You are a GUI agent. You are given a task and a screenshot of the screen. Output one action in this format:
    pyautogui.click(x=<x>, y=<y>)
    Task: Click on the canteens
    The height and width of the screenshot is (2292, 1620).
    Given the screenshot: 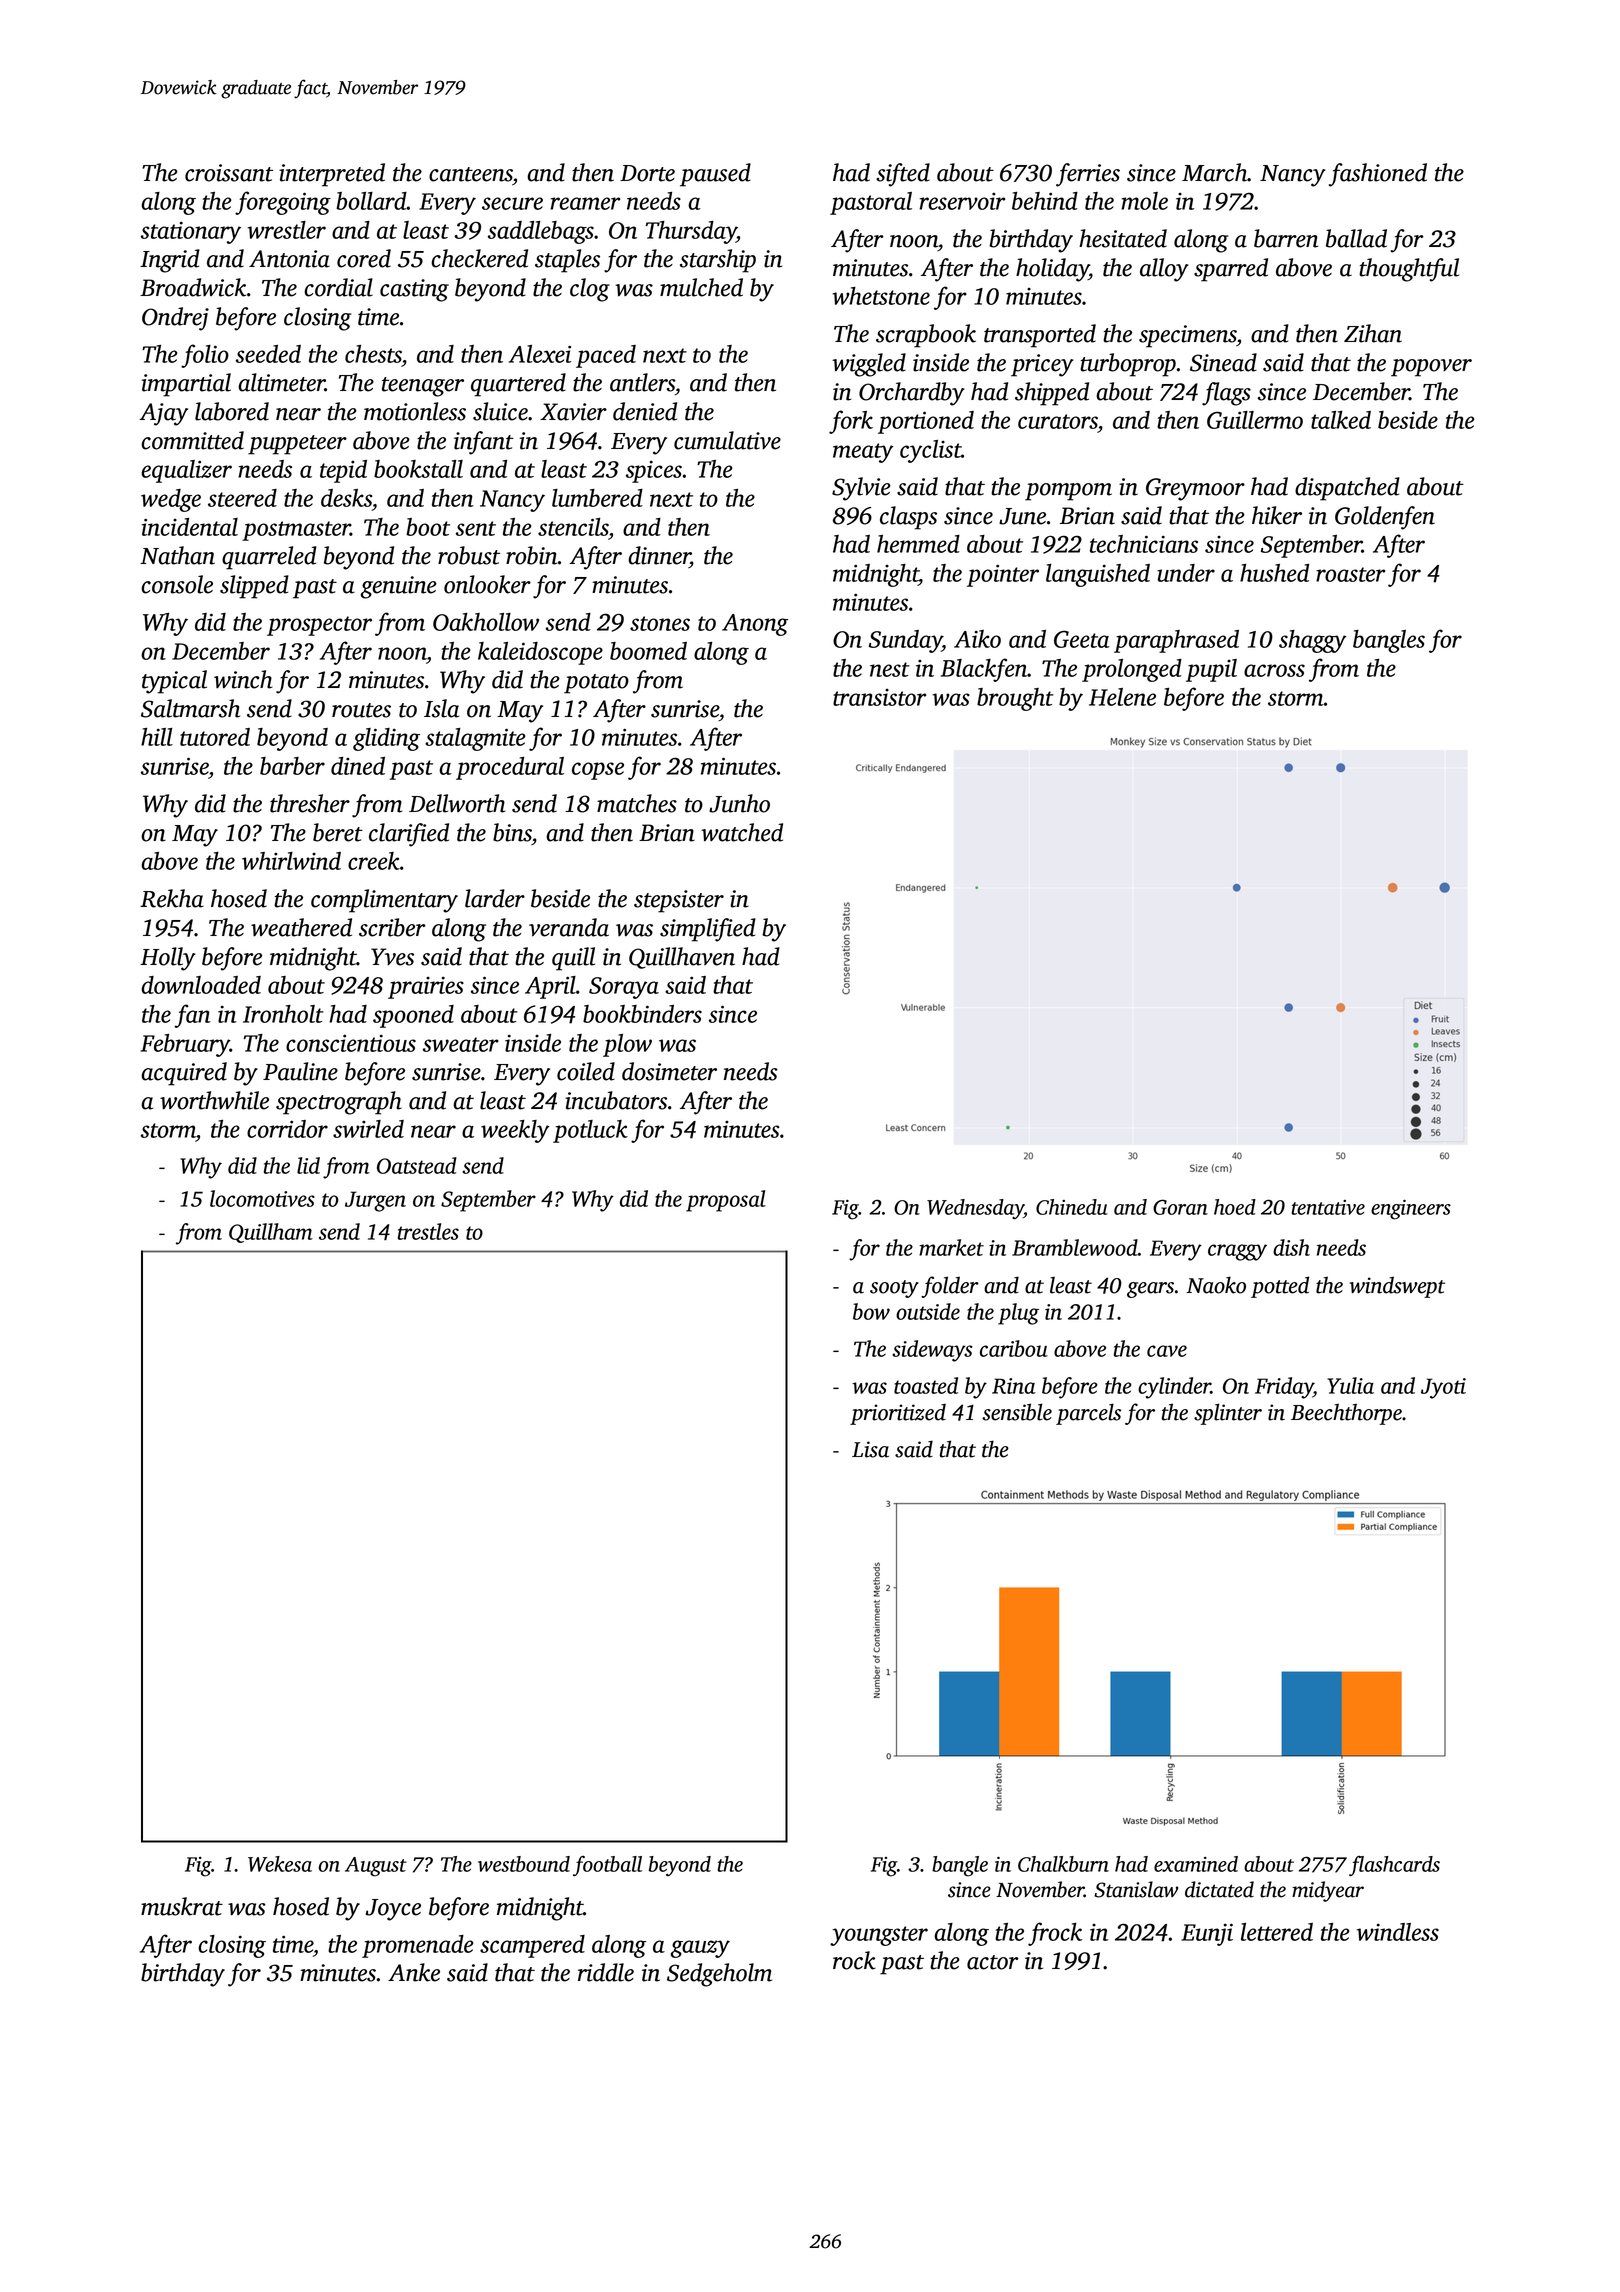 What is the action you would take?
    pyautogui.click(x=471, y=174)
